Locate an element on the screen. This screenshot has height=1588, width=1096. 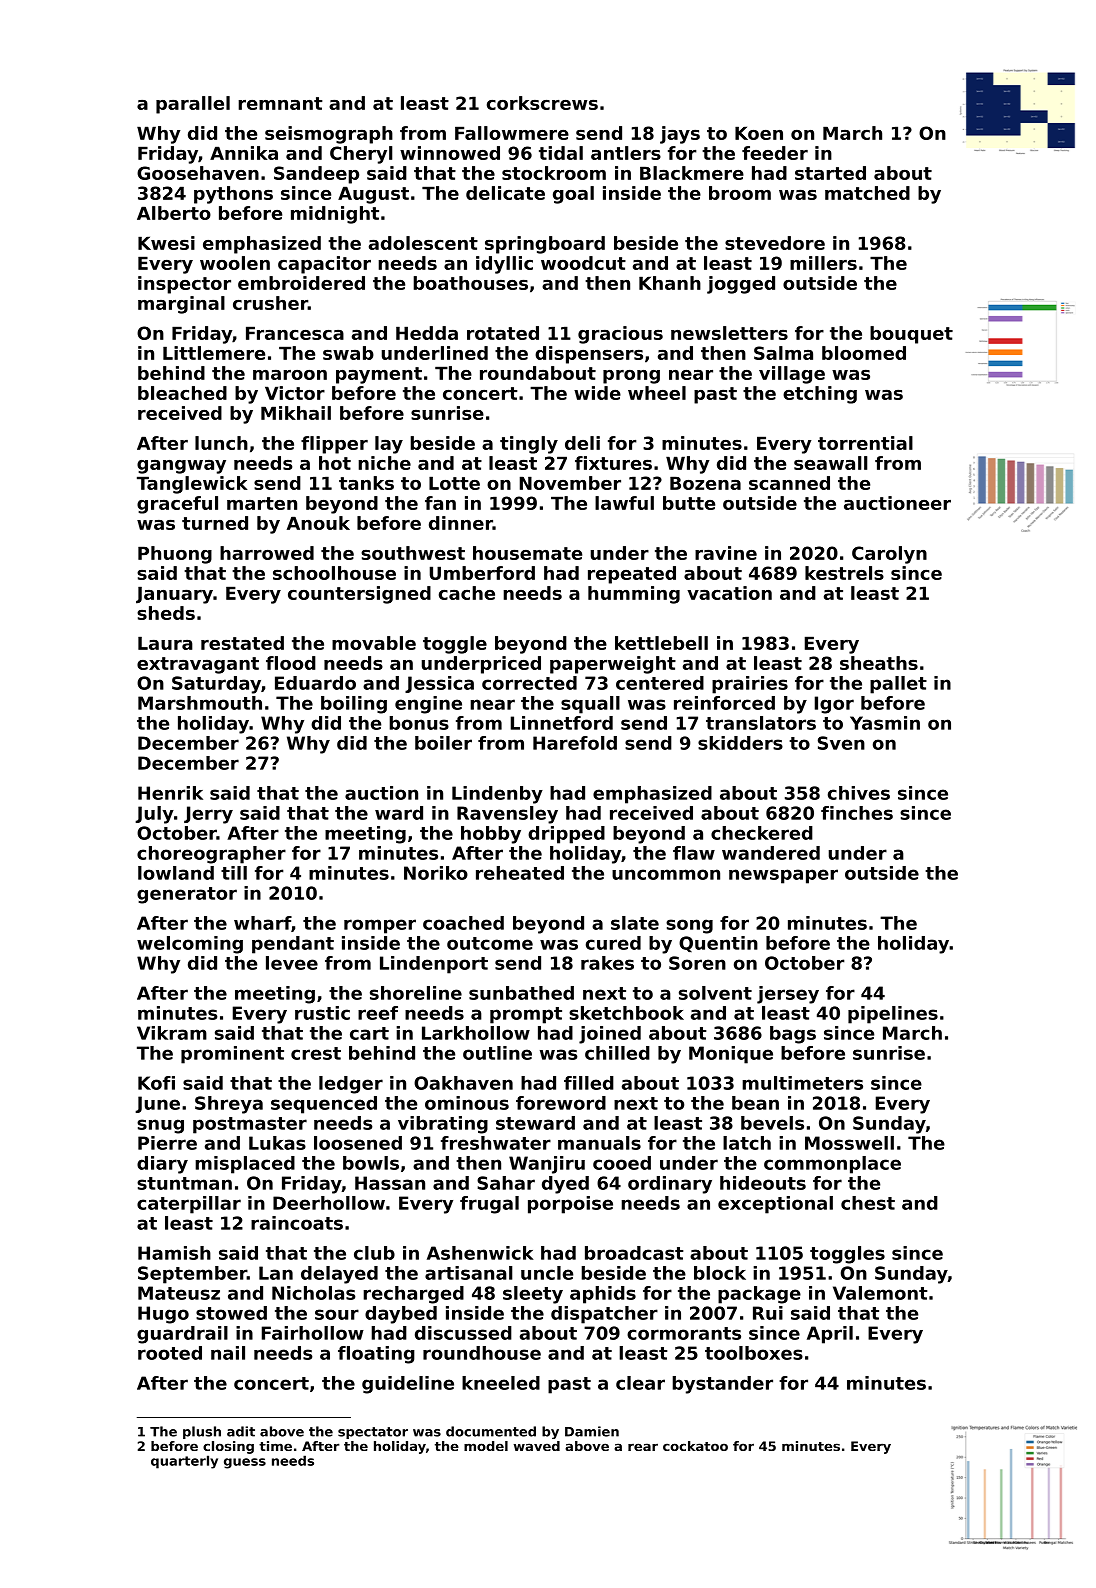
parallel is located at coordinates (193, 105).
